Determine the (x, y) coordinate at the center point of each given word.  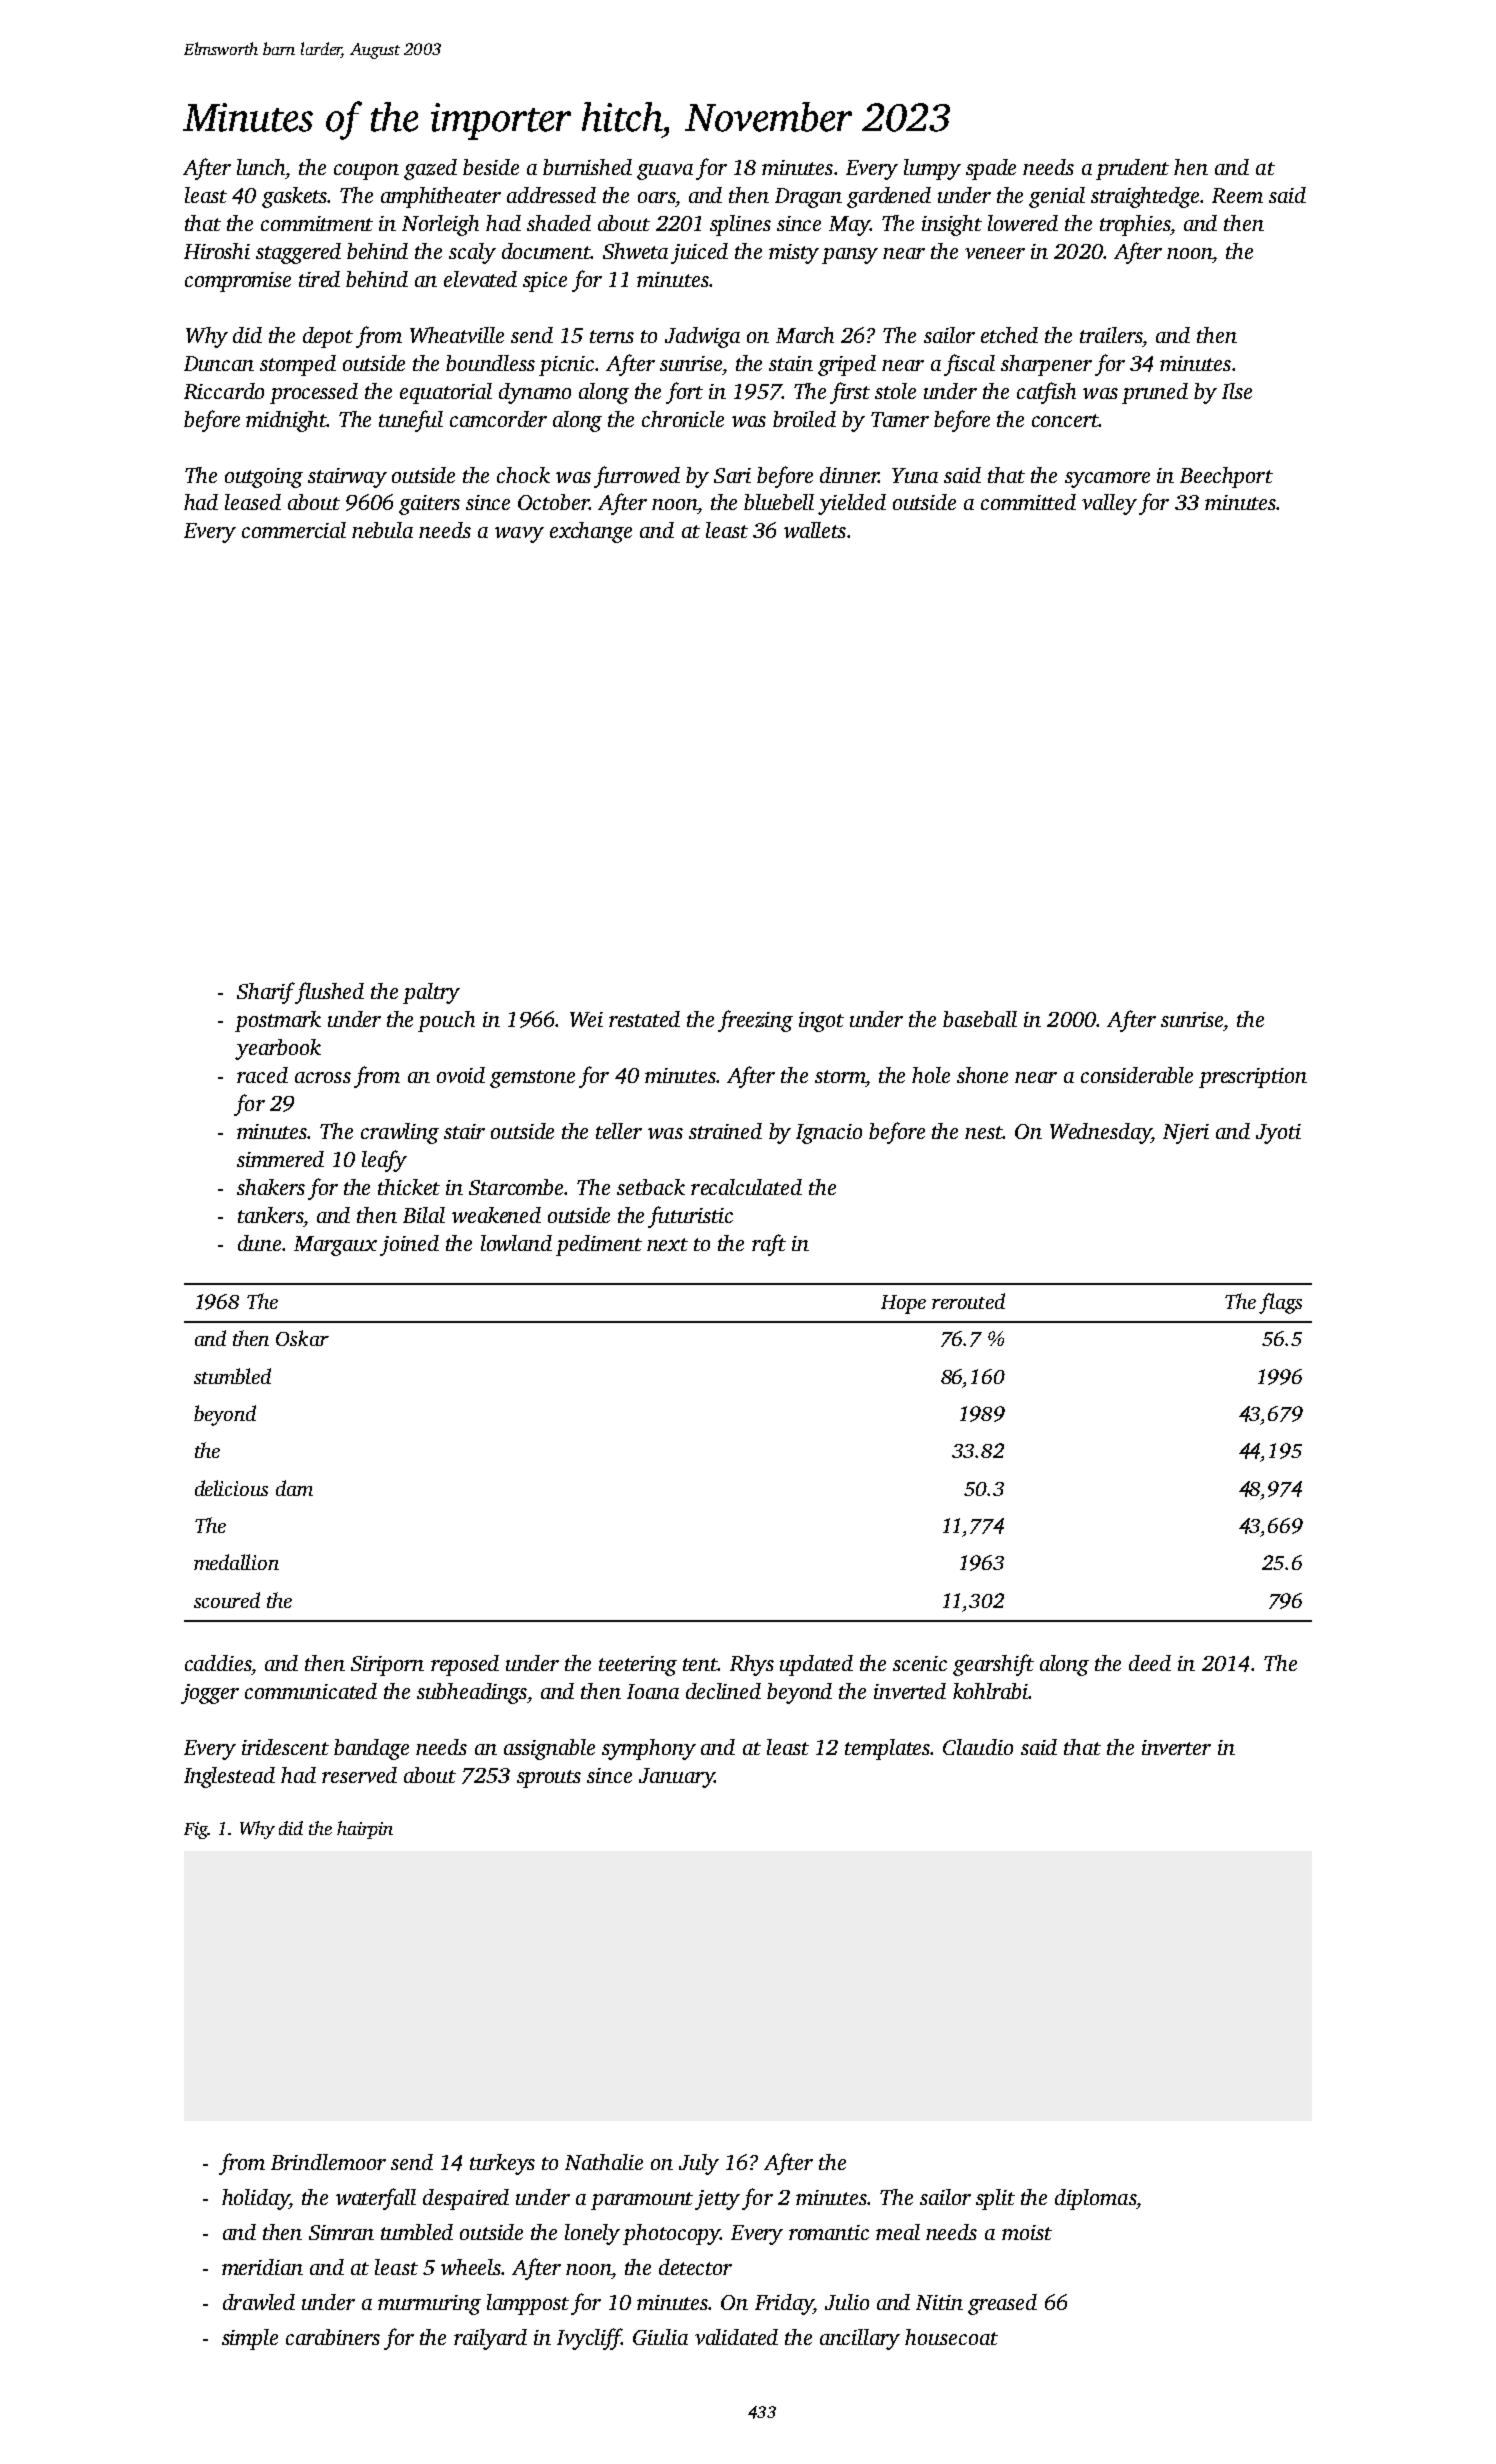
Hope (903, 1304)
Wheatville (457, 335)
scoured (227, 1600)
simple (250, 2339)
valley (1109, 504)
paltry (431, 993)
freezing (755, 1021)
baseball (980, 1019)
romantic (829, 2232)
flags (1280, 1303)
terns (612, 336)
